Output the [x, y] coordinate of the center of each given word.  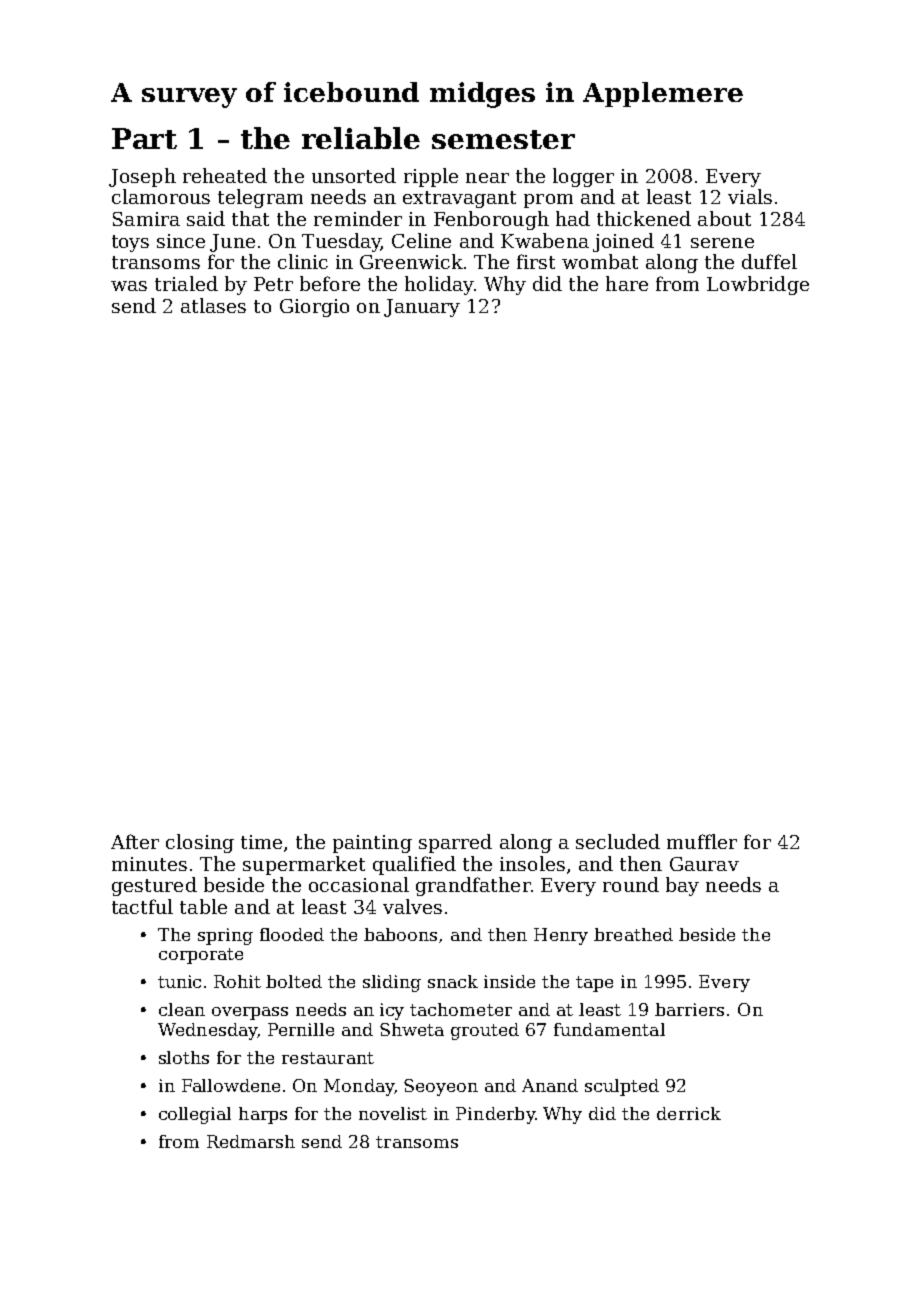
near [487, 178]
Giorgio [314, 308]
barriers [689, 1009]
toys [130, 243]
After [135, 841]
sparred [455, 843]
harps [263, 1115]
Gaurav [704, 864]
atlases [213, 305]
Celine [421, 240]
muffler [702, 841]
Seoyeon [441, 1087]
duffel [769, 261]
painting [372, 844]
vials [750, 196]
